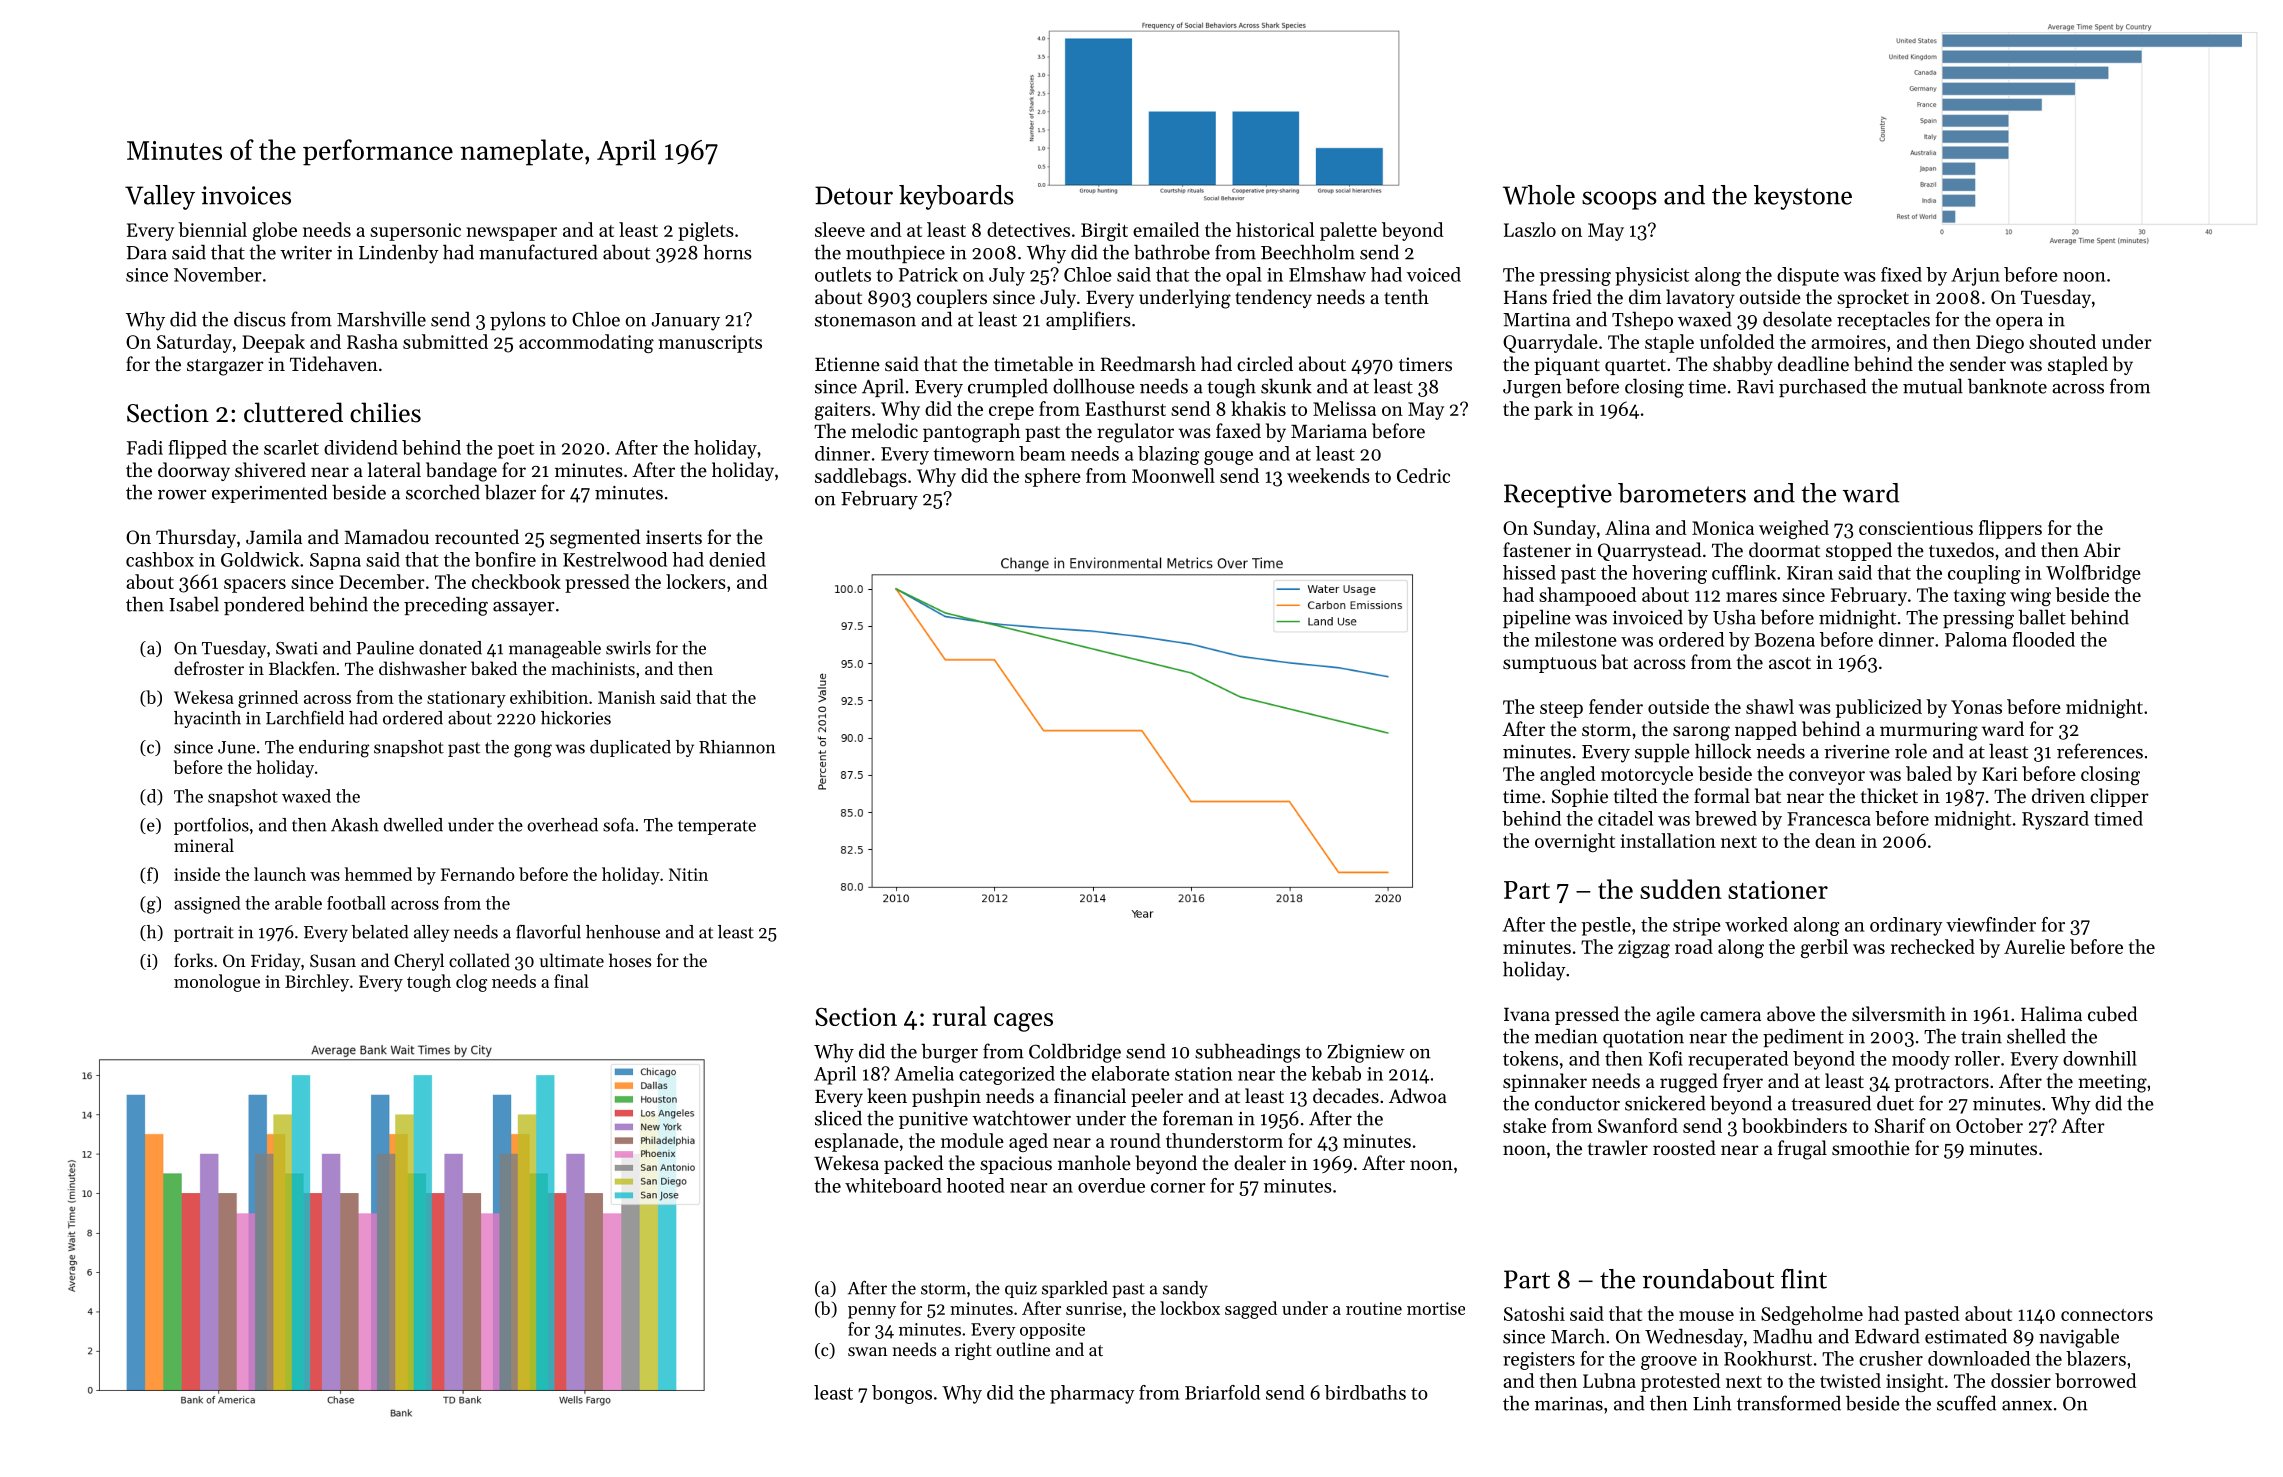 The width and height of the page is (2283, 1477). Describe the element at coordinates (1891, 1358) in the page. I see `crusher` at that location.
